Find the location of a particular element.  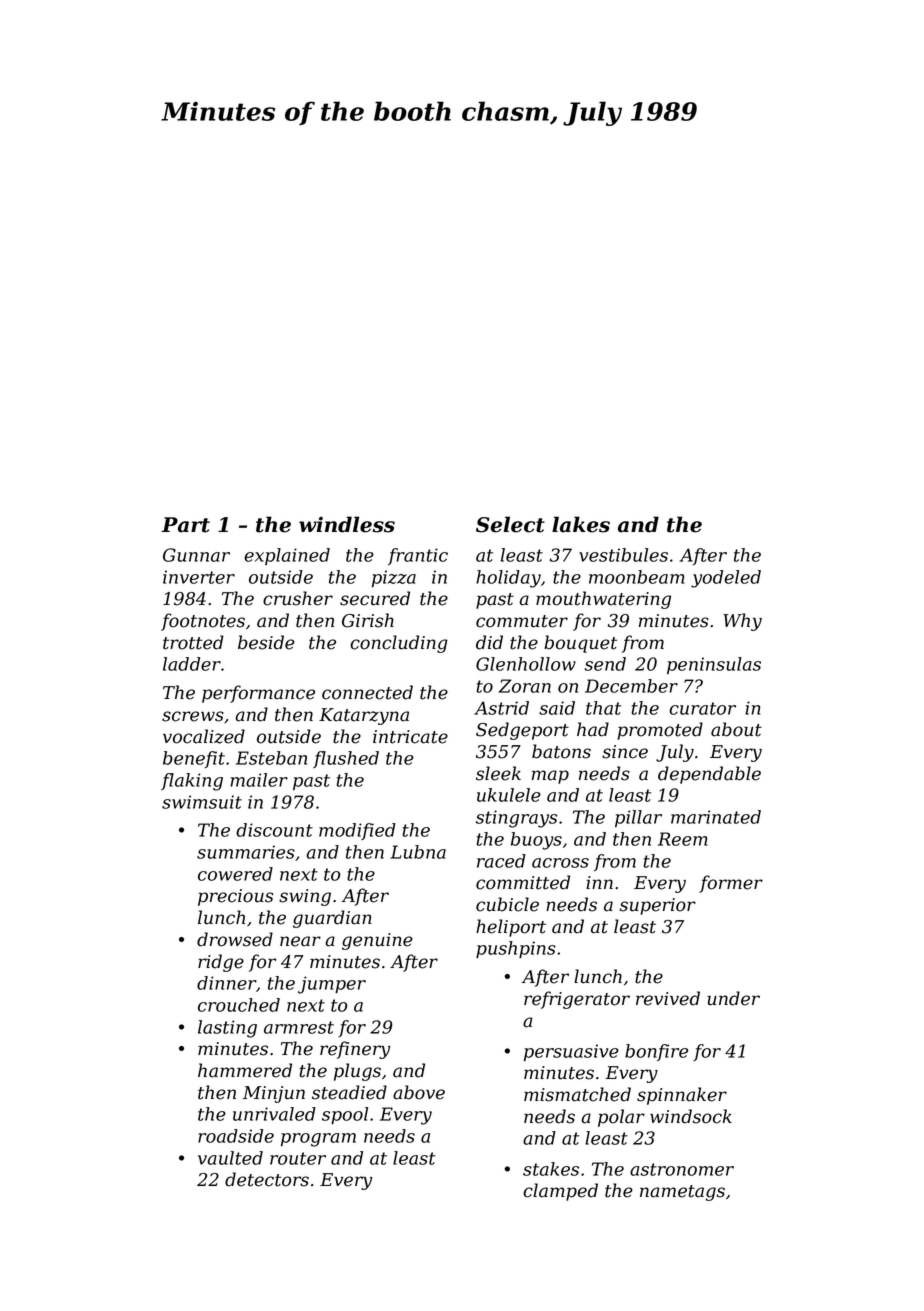

near is located at coordinates (300, 941).
